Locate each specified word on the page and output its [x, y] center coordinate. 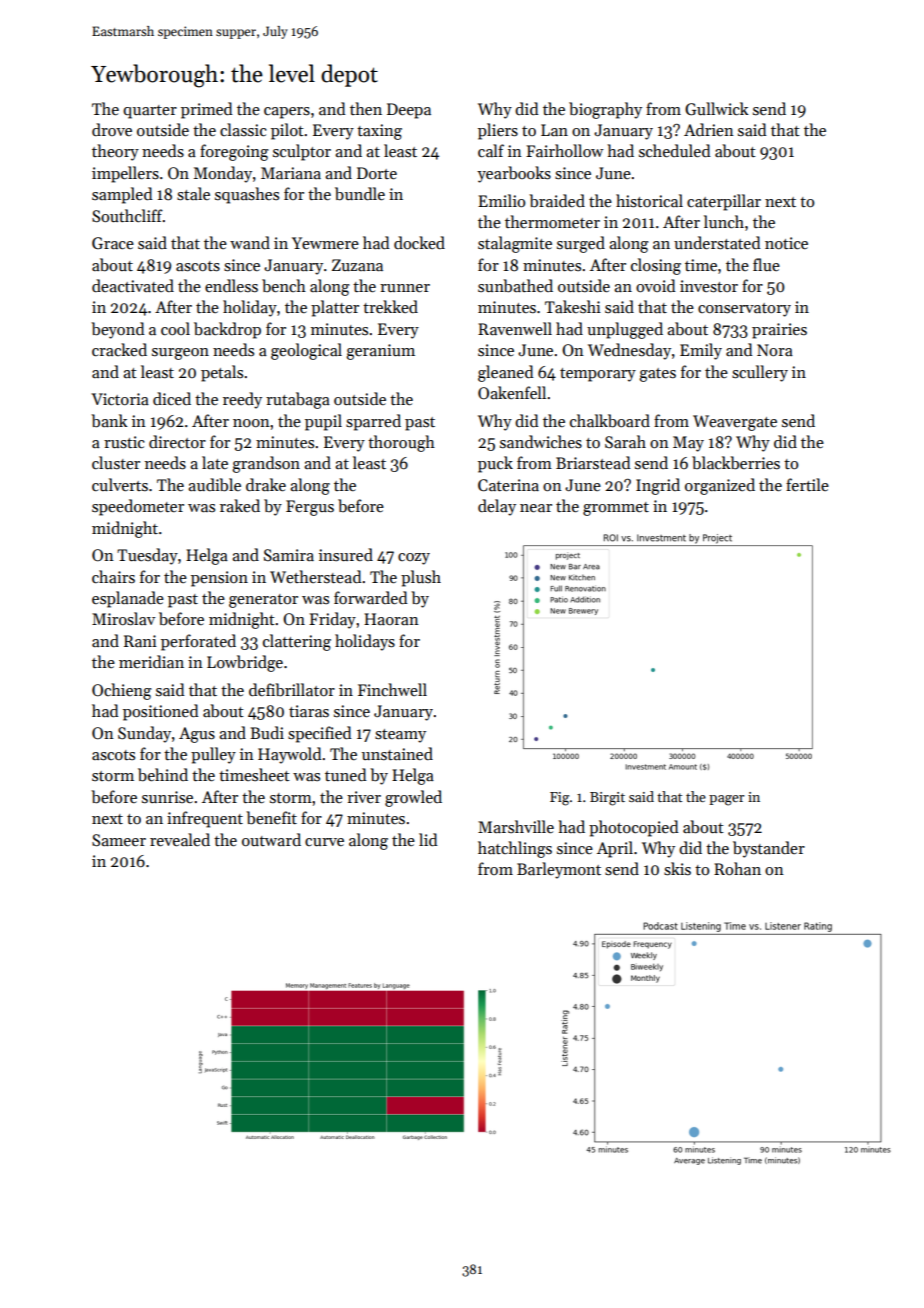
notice [786, 243]
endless [231, 285]
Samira [289, 555]
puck [495, 464]
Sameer [119, 840]
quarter [150, 112]
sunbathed [515, 286]
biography [605, 110]
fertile [807, 484]
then [366, 108]
